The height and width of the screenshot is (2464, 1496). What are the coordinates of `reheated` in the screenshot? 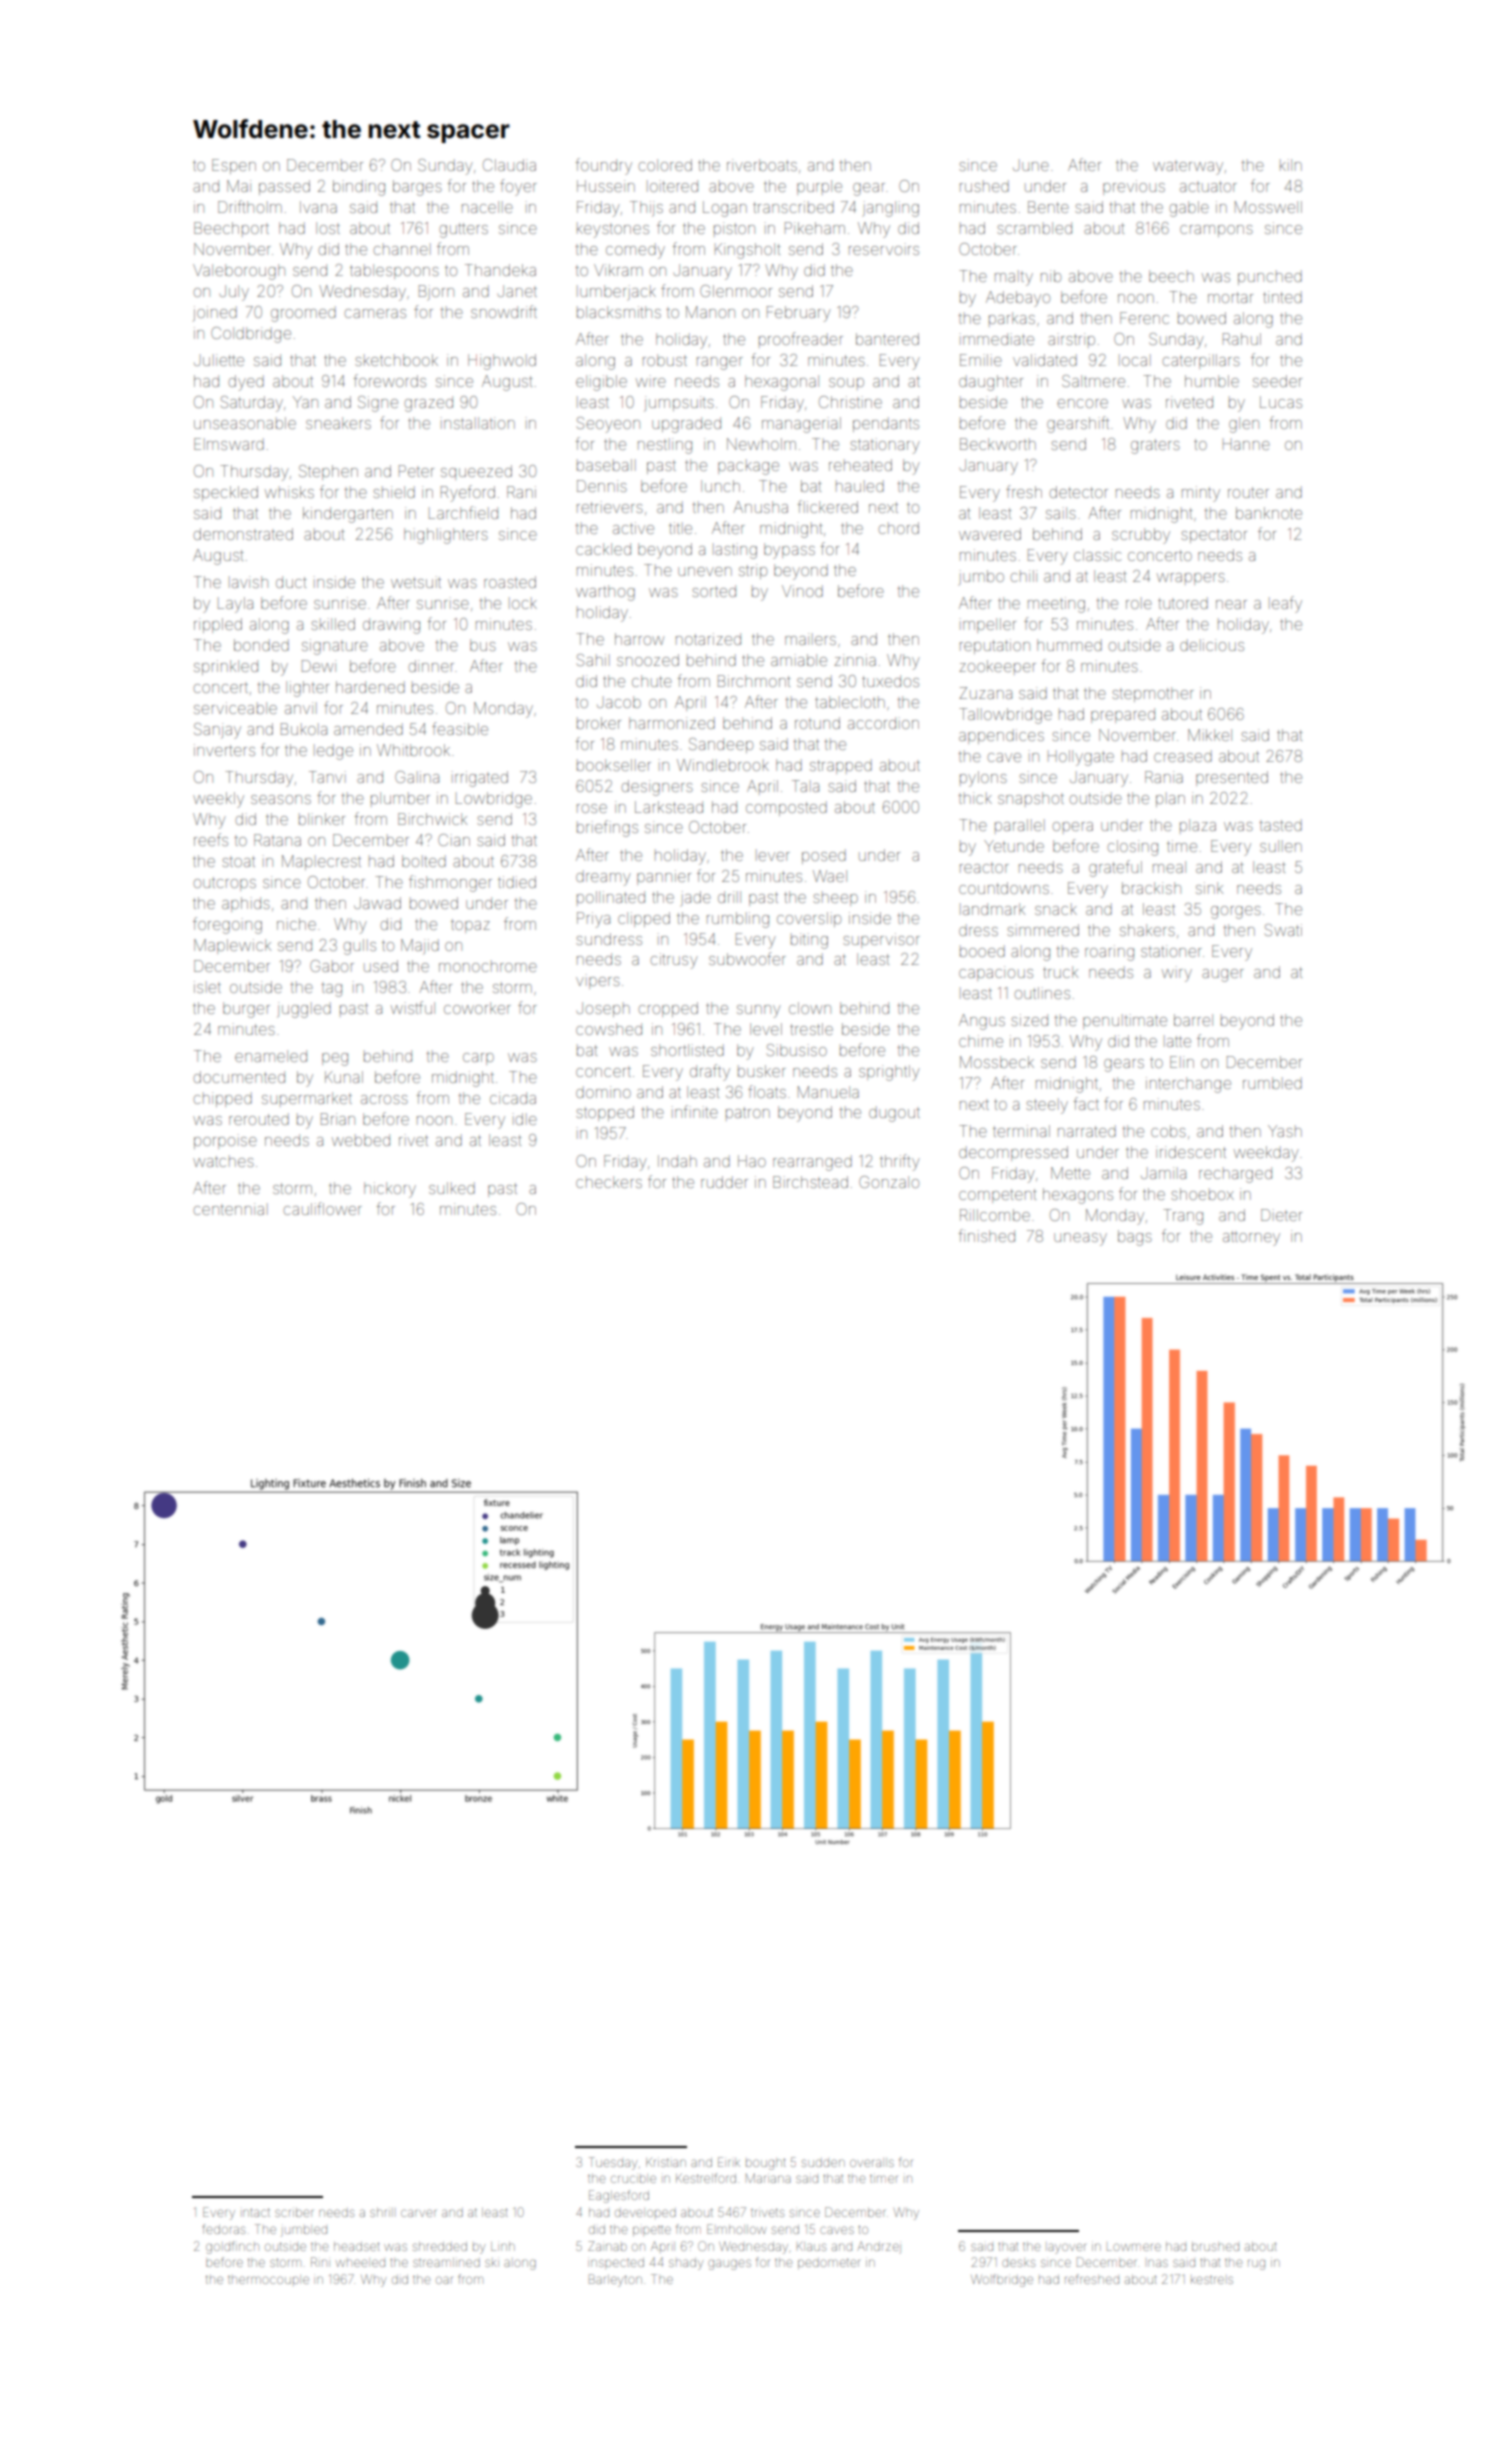 It's located at (860, 465).
